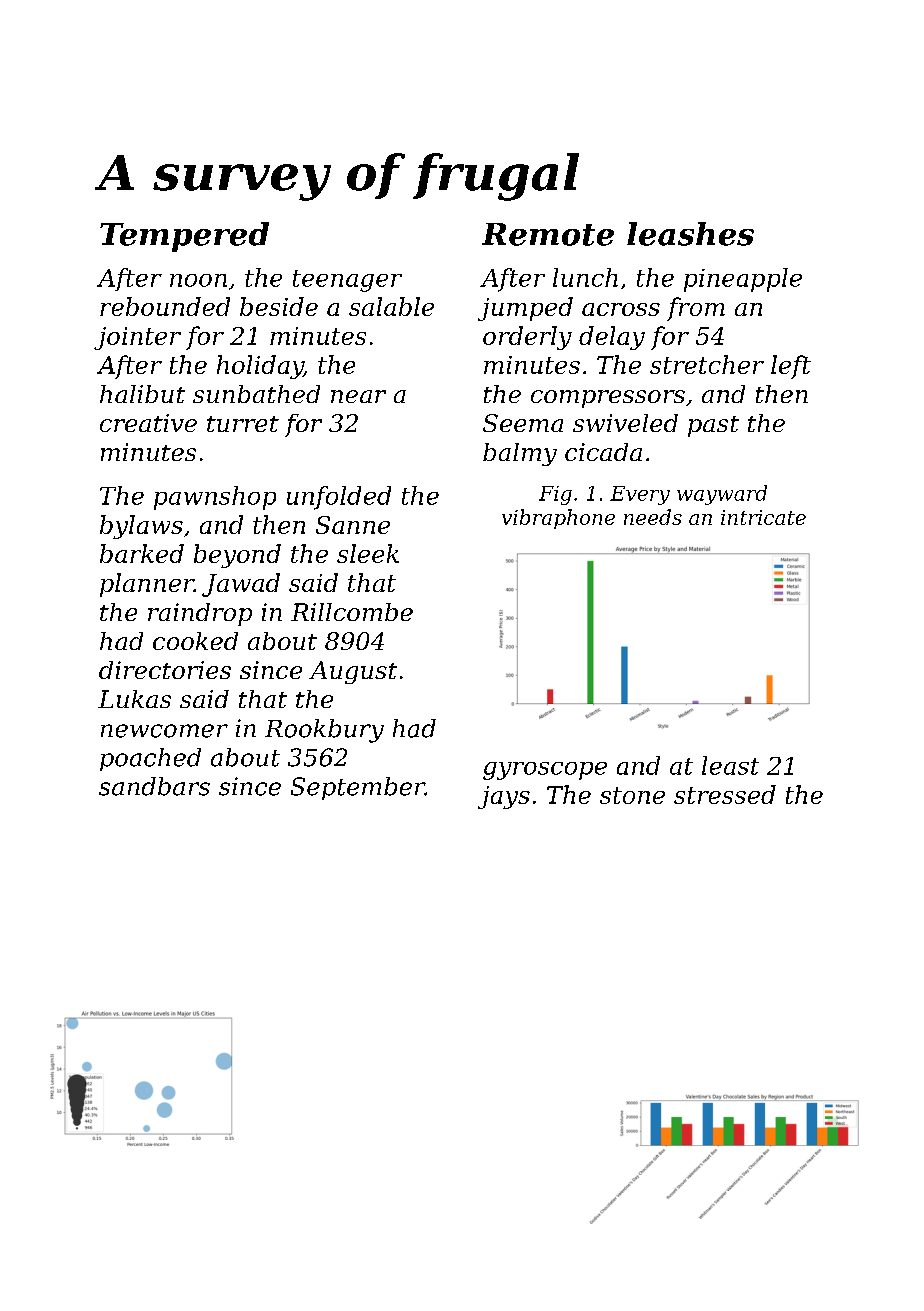 The height and width of the document is (1311, 924). Describe the element at coordinates (743, 280) in the document. I see `pineapple` at that location.
